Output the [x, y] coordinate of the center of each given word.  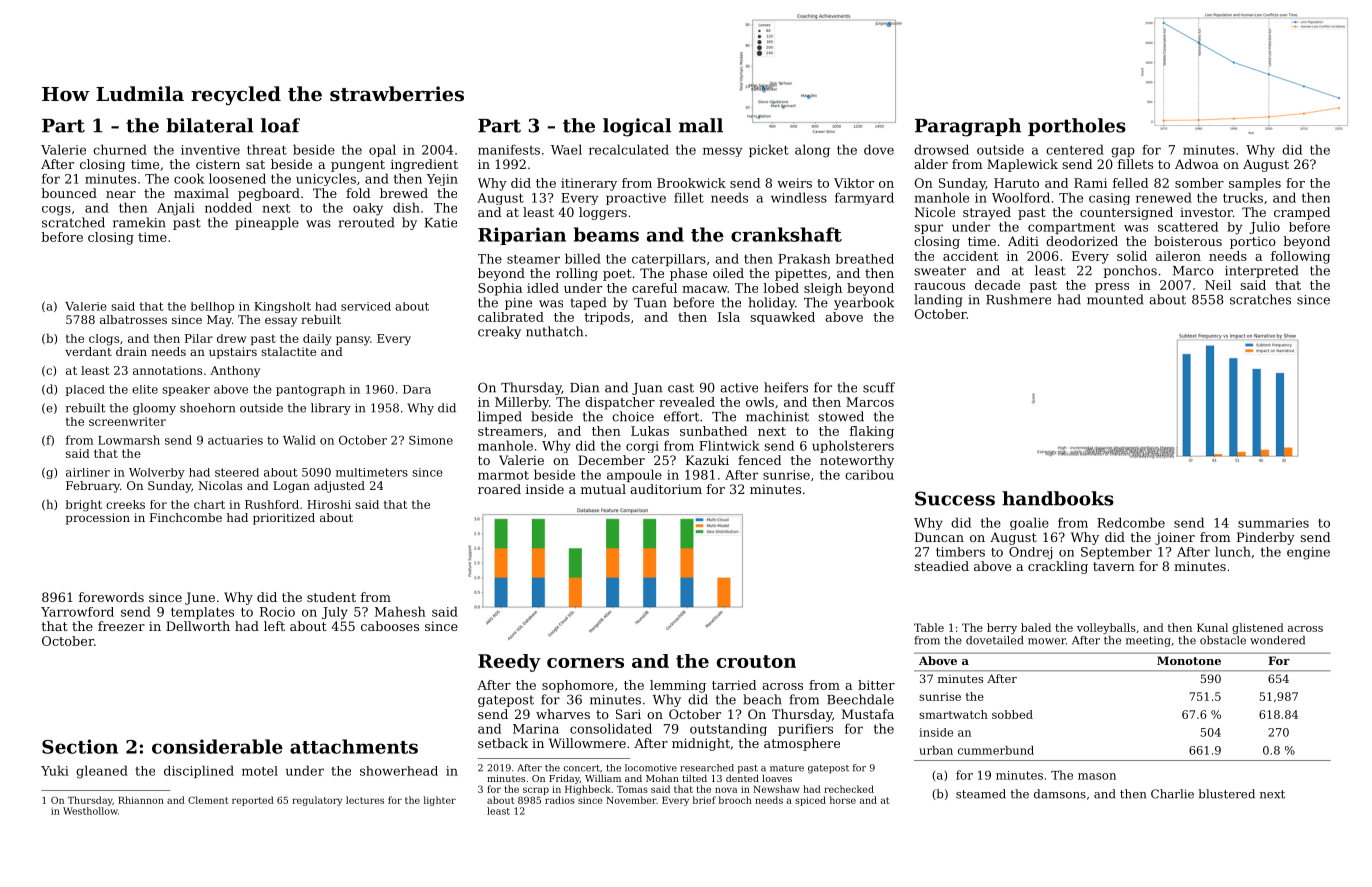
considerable [217, 746]
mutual [603, 489]
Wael [566, 149]
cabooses [390, 626]
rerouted [367, 222]
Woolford [1021, 197]
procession [98, 519]
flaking [872, 432]
